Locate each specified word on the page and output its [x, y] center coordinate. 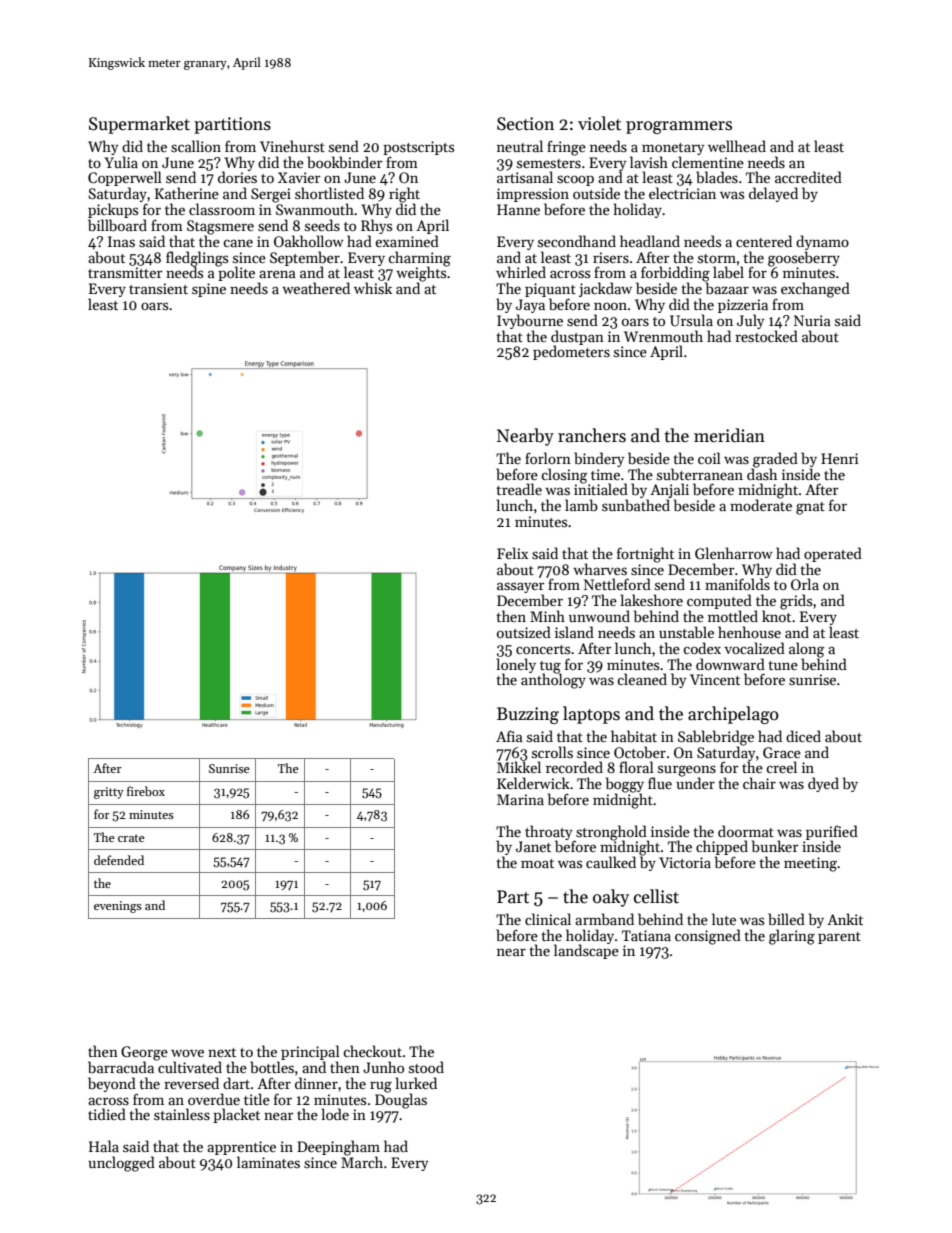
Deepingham [338, 1148]
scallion [196, 146]
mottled [733, 616]
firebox [146, 791]
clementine [708, 162]
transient [158, 288]
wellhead [737, 146]
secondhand [577, 241]
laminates [268, 1162]
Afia [509, 736]
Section [525, 124]
